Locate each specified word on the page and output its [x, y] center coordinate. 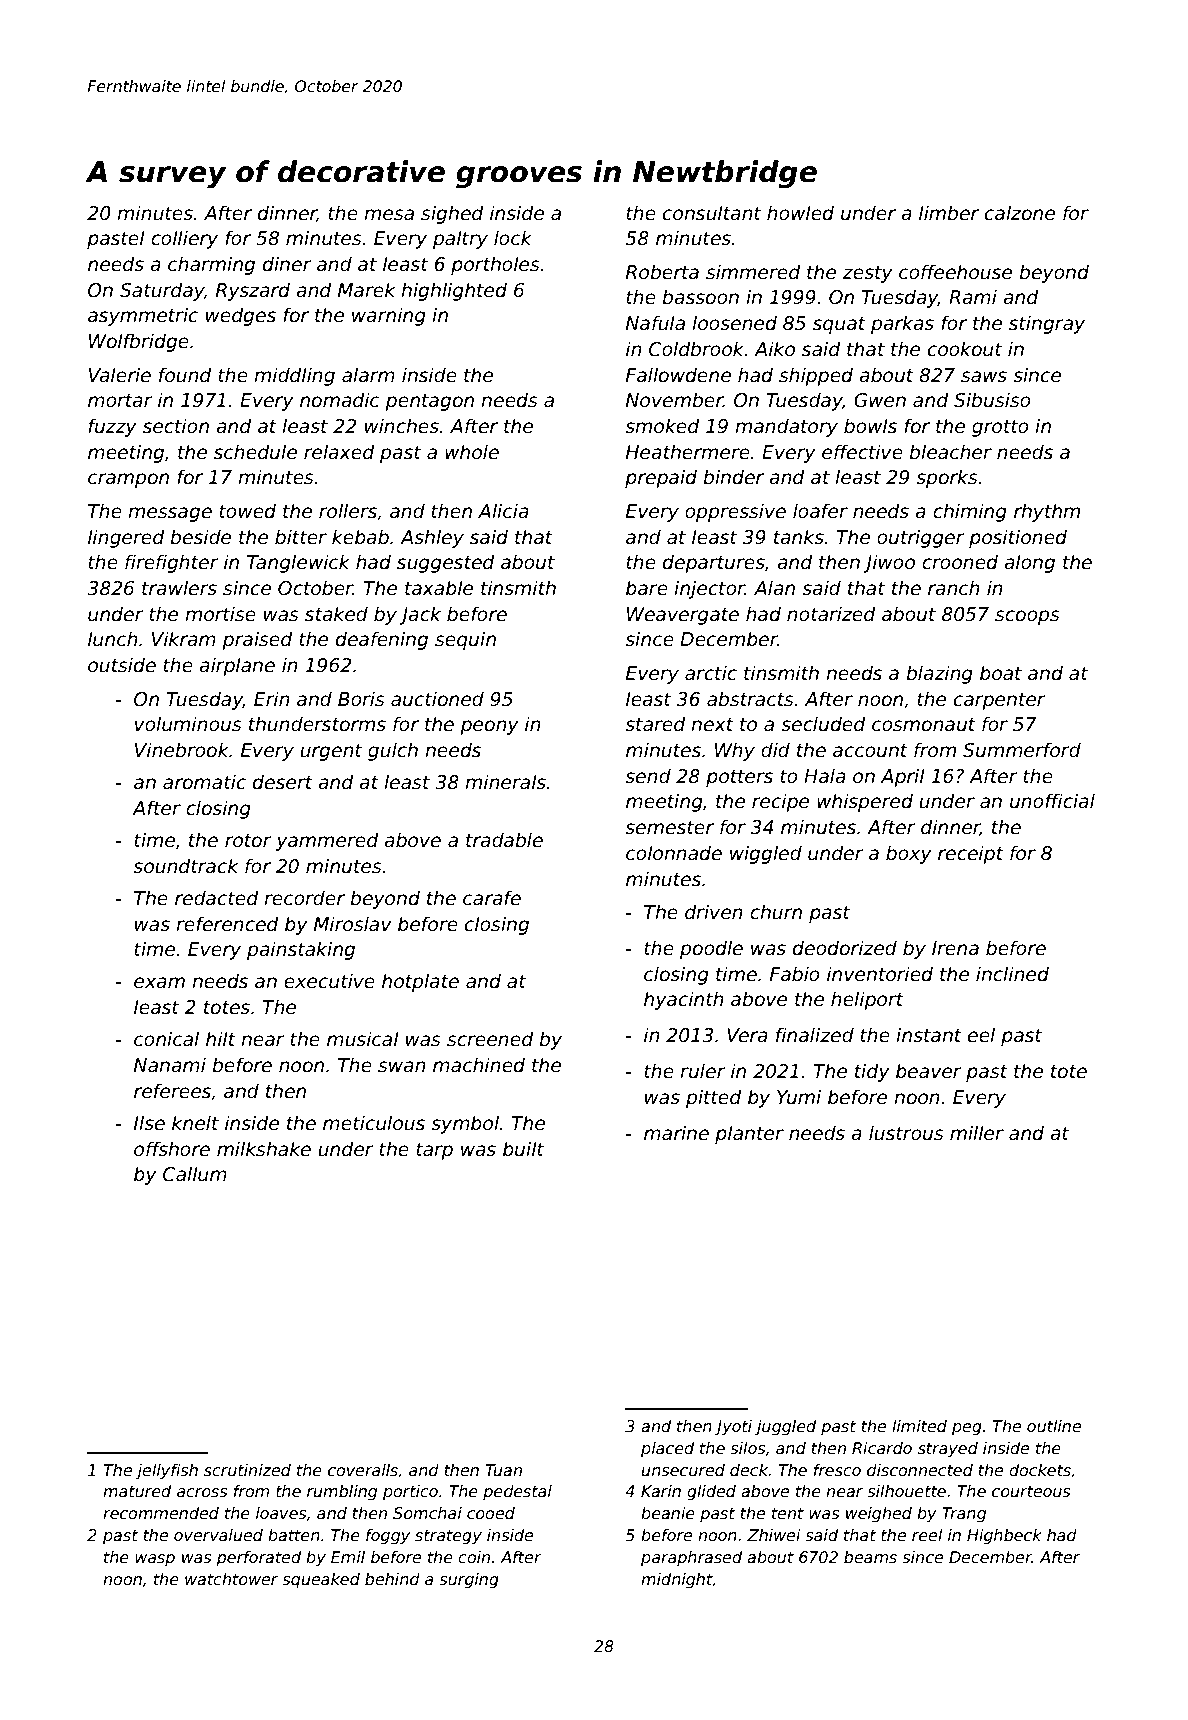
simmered [753, 272]
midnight [677, 1580]
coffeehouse [955, 272]
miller [977, 1133]
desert [283, 782]
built [523, 1149]
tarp [434, 1151]
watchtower [231, 1579]
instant [929, 1035]
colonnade [674, 853]
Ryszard [253, 291]
